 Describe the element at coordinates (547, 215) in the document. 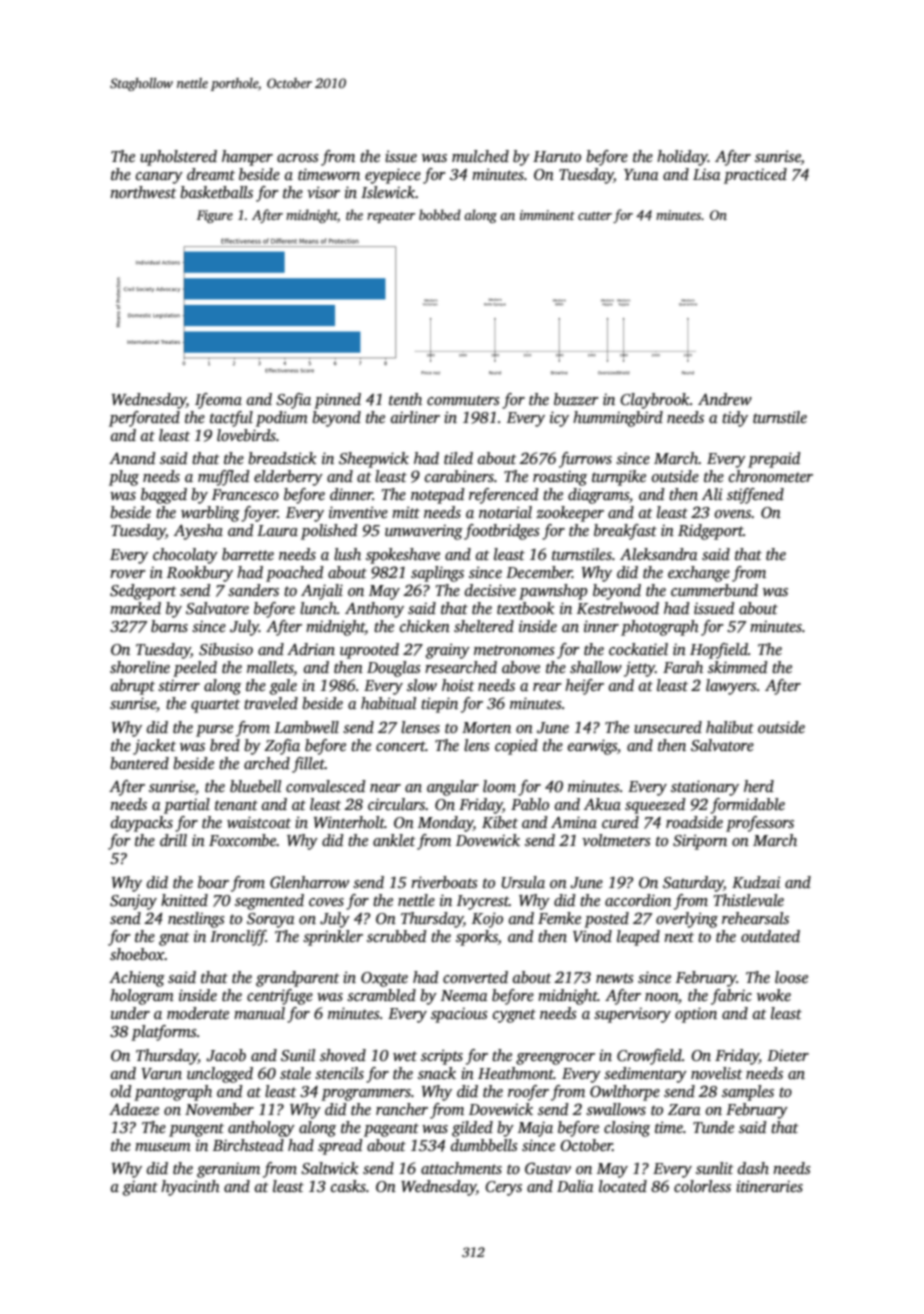

I see `imminent` at that location.
